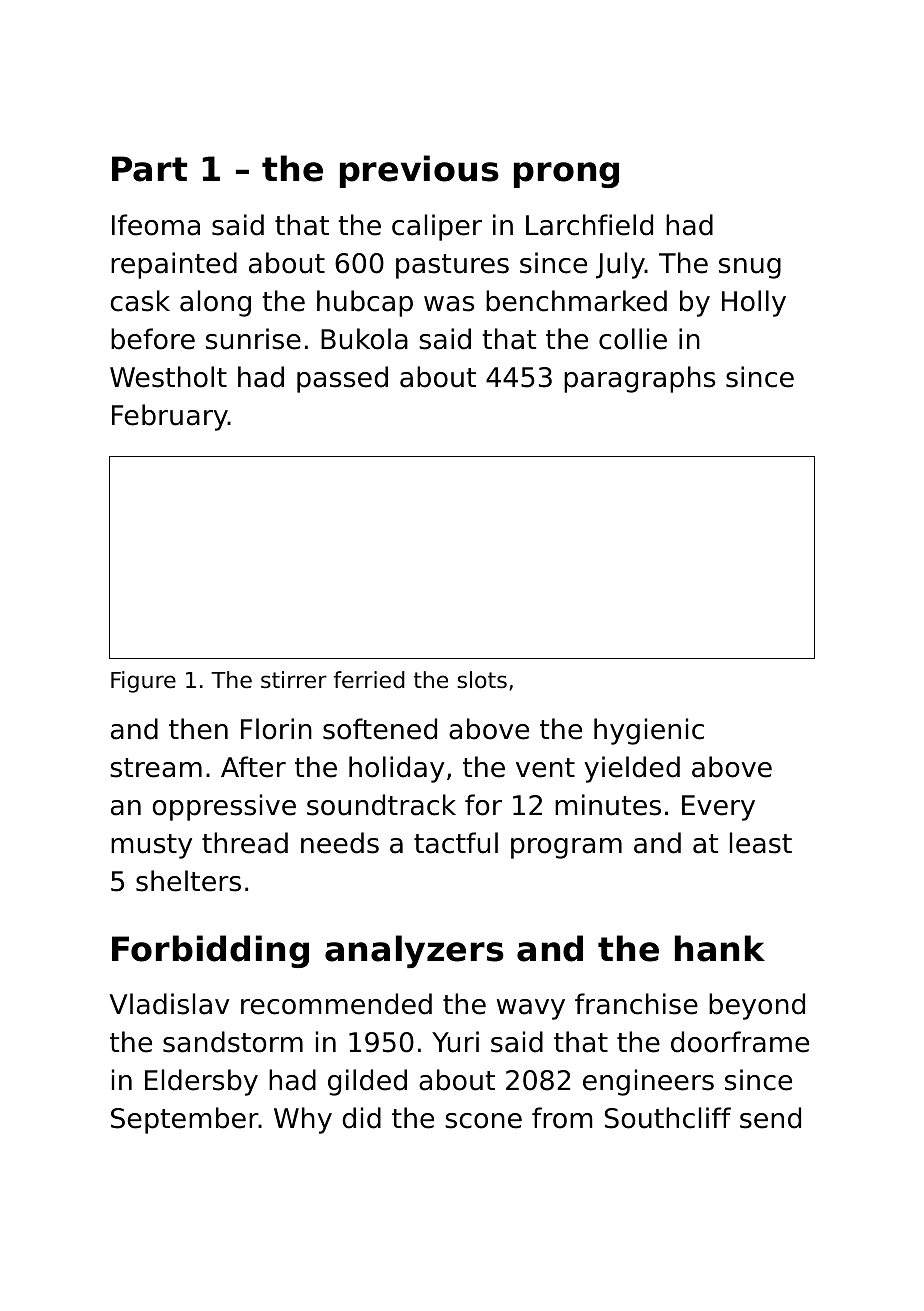 The image size is (924, 1311). I want to click on Figure, so click(143, 682).
